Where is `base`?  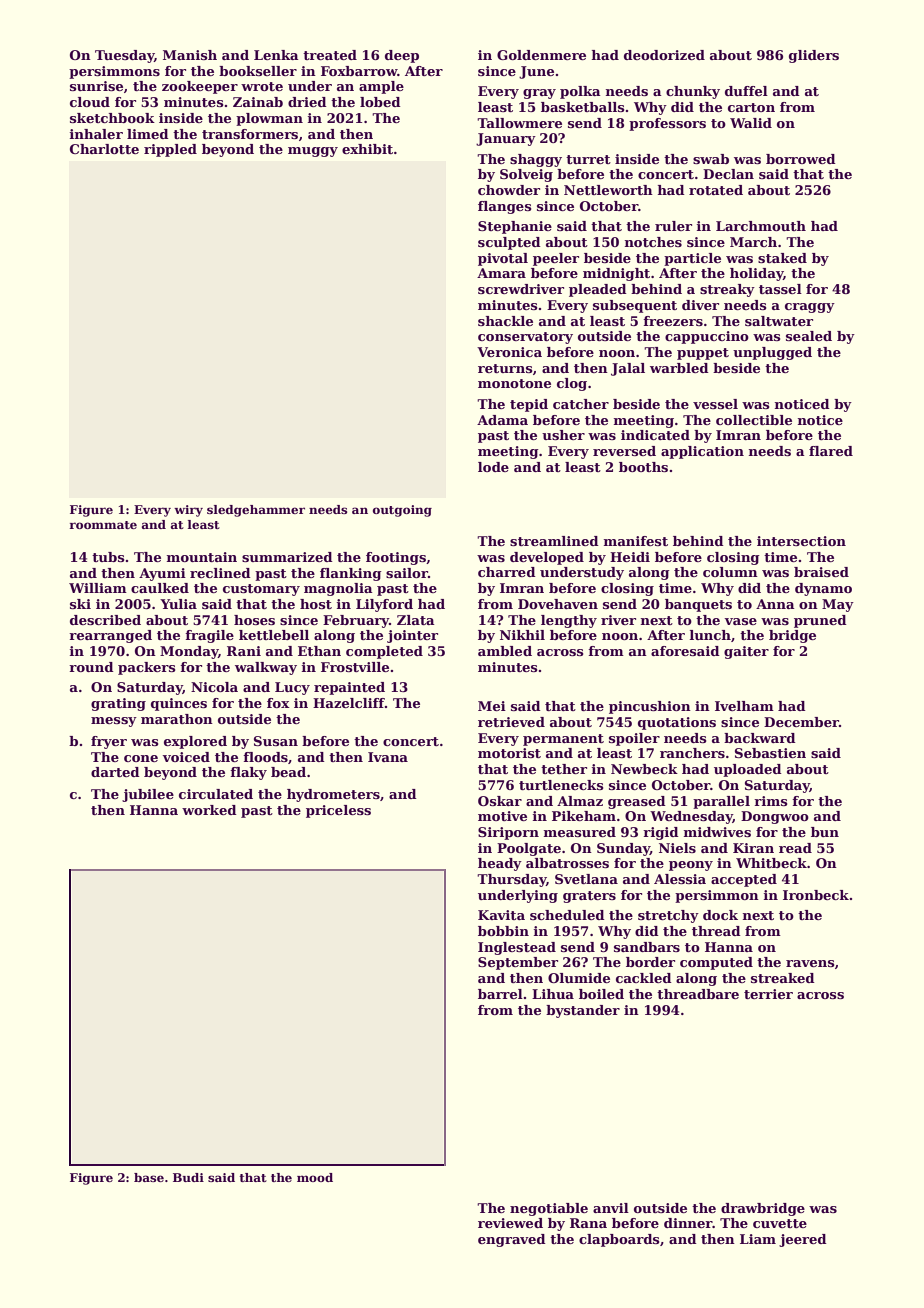
base is located at coordinates (149, 1177).
